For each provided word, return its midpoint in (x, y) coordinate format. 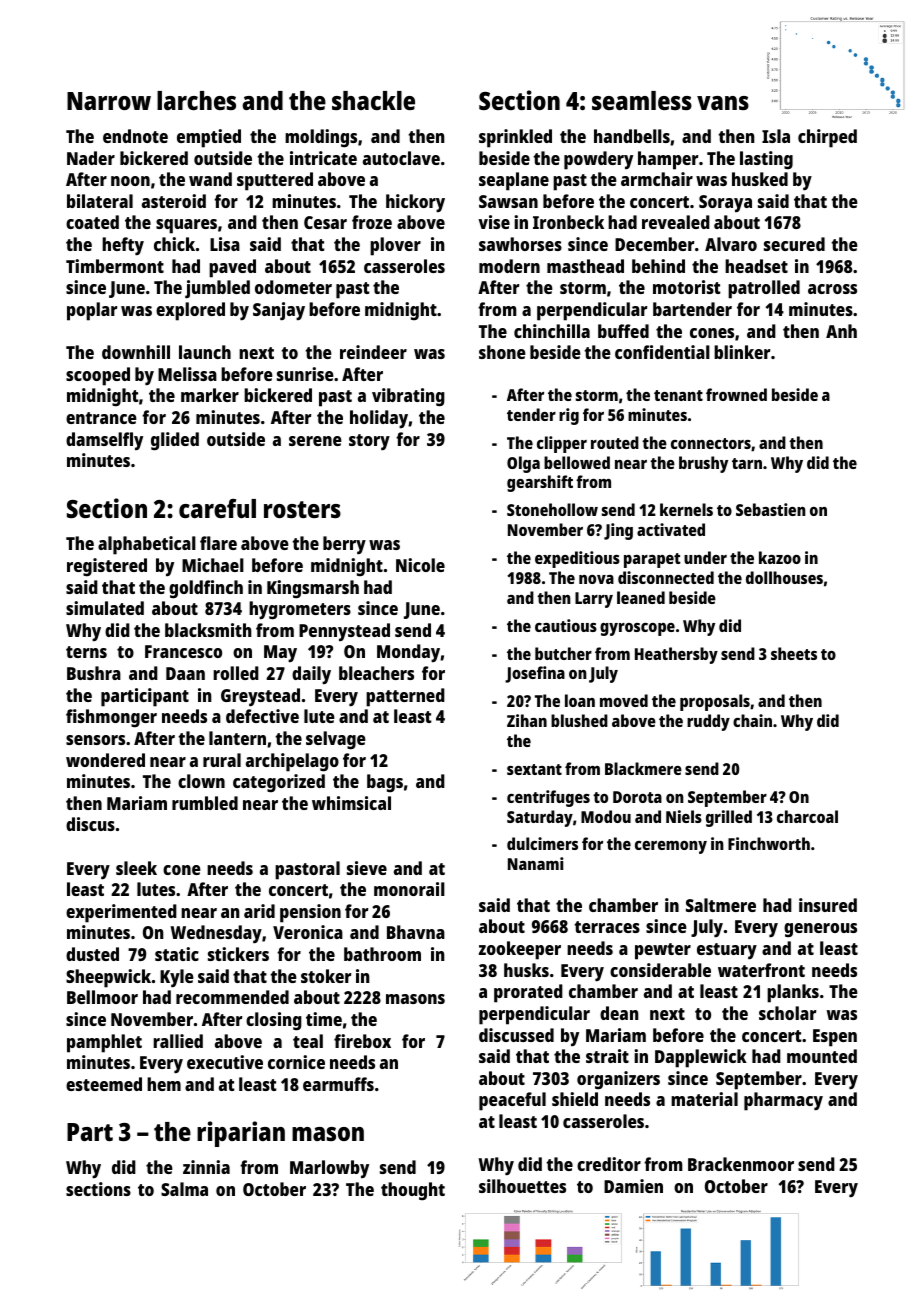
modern (509, 266)
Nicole (420, 565)
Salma (184, 1189)
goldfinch (206, 589)
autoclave (401, 158)
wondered (105, 760)
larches (196, 100)
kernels (686, 509)
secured (794, 244)
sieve (367, 868)
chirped (827, 138)
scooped (98, 376)
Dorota (637, 797)
